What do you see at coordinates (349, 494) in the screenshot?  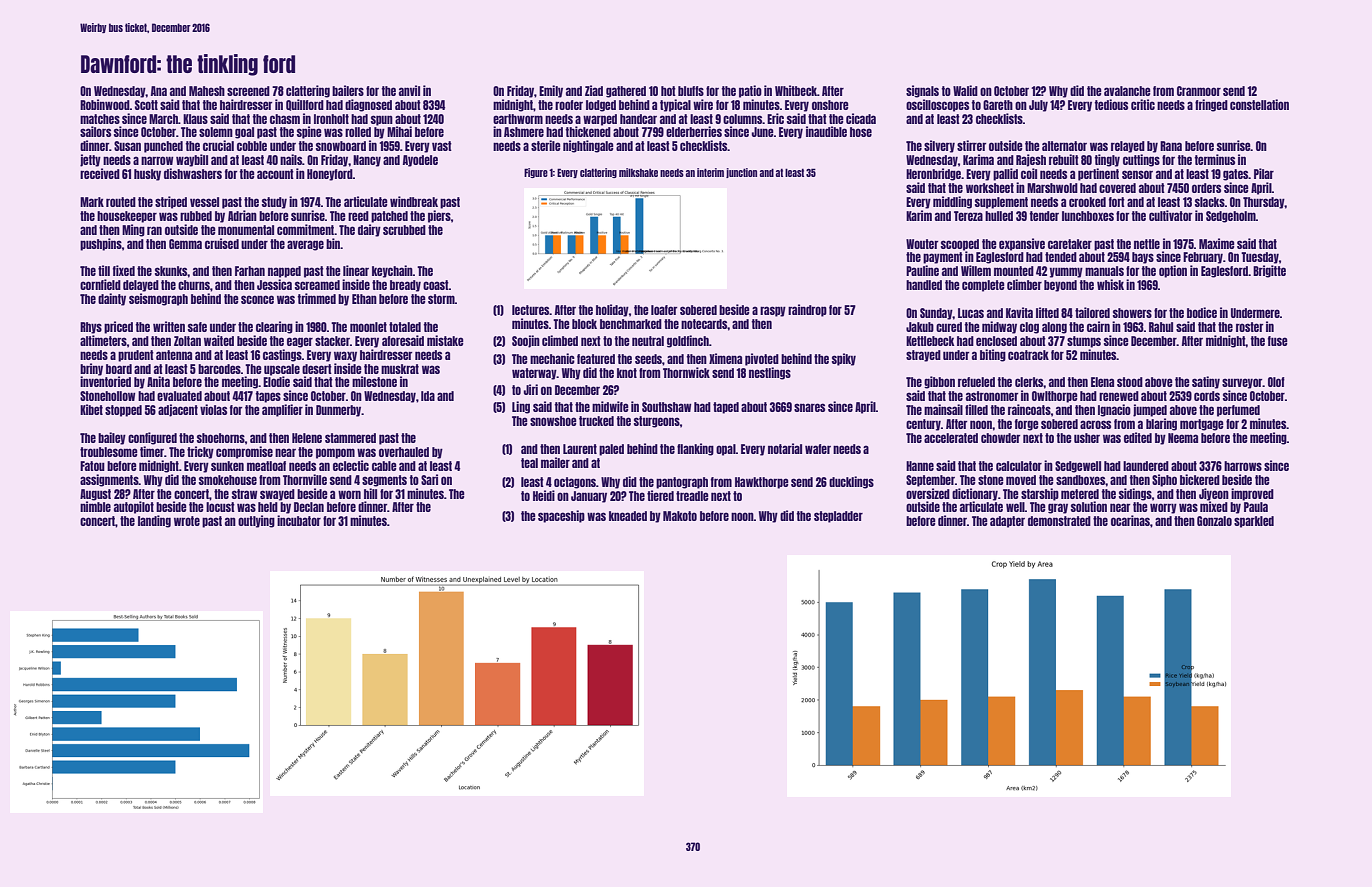 I see `worn` at bounding box center [349, 494].
